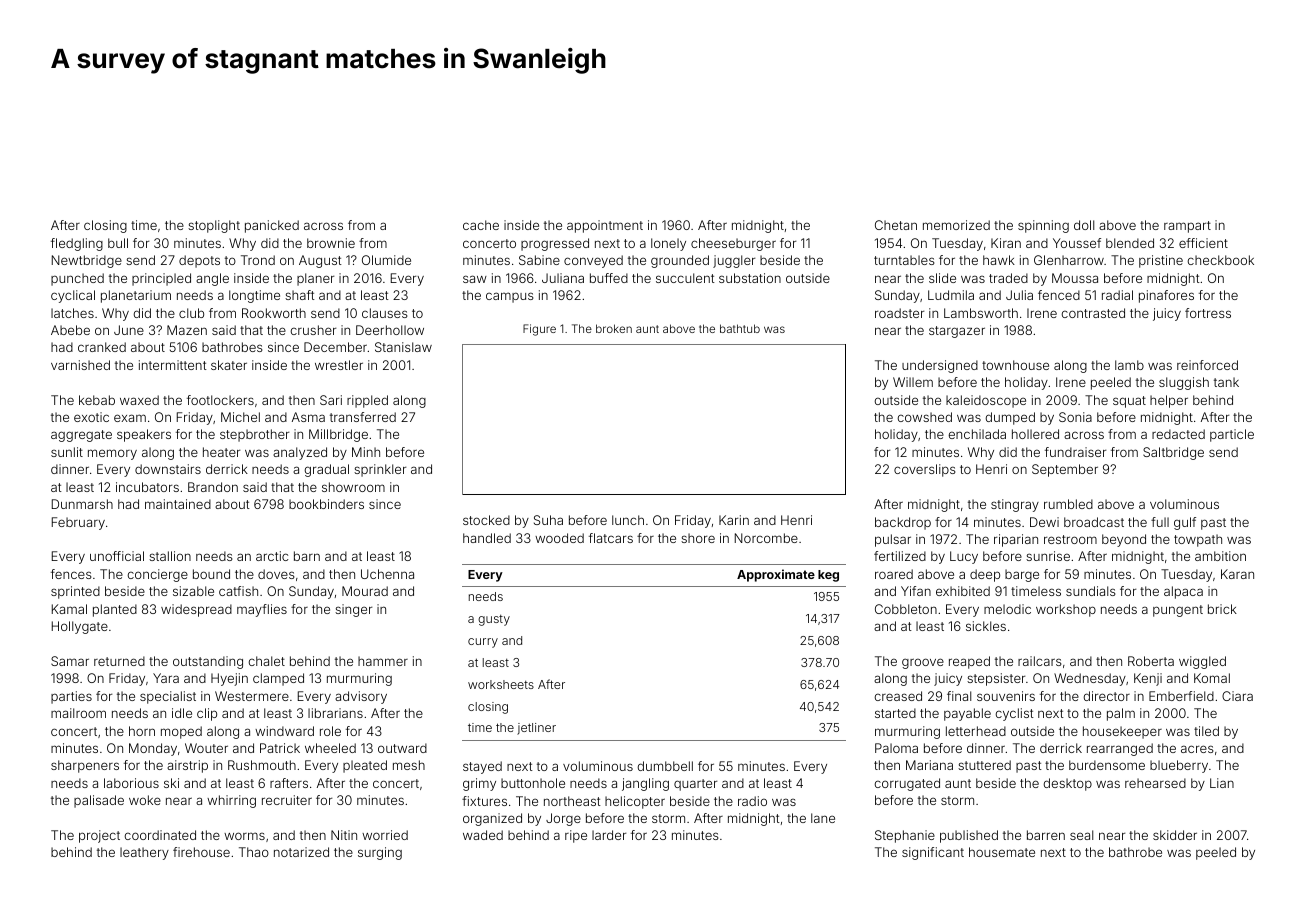 The image size is (1308, 924). Describe the element at coordinates (1220, 260) in the page. I see `checkbook` at that location.
